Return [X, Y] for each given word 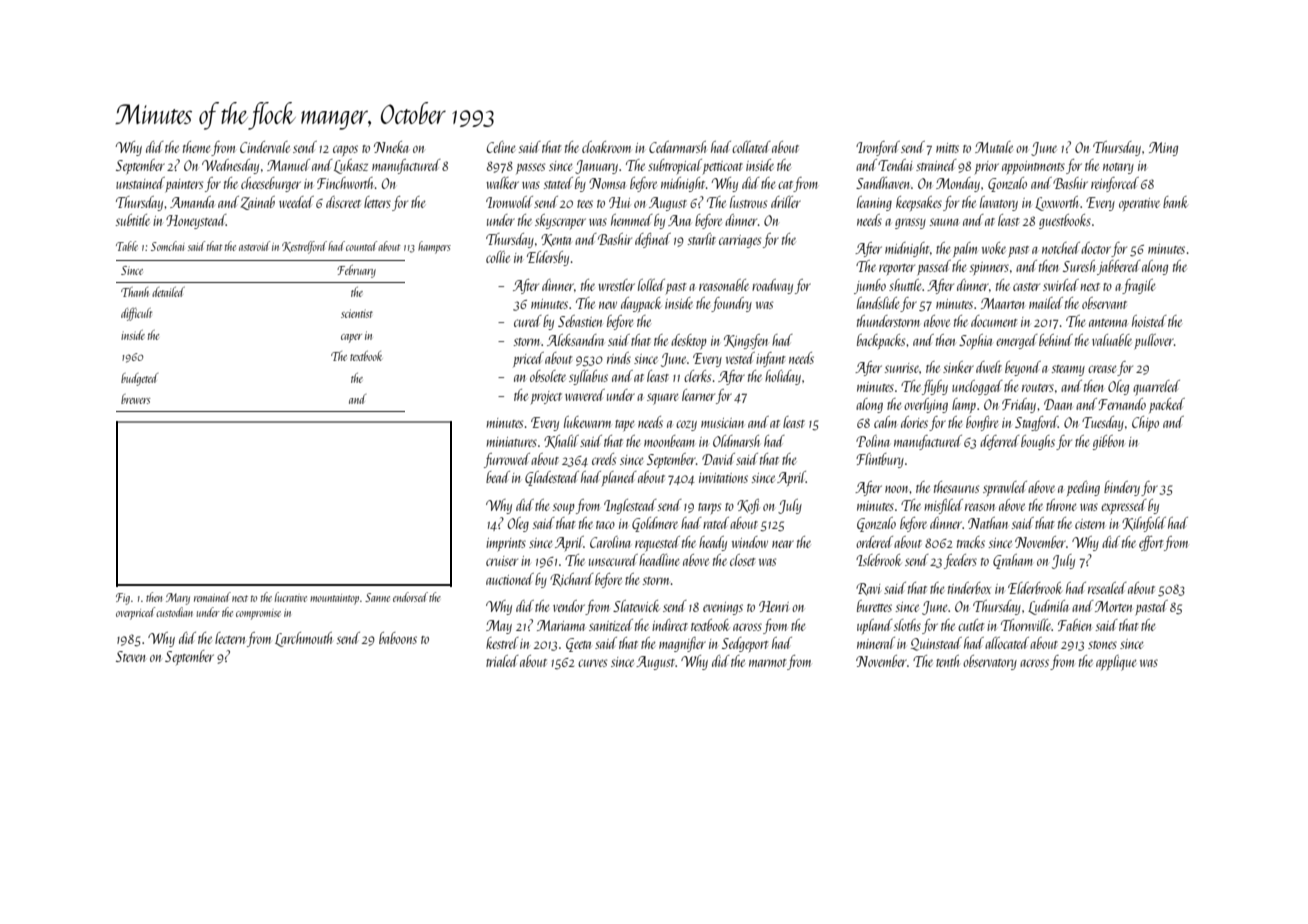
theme [196, 147]
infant [770, 359]
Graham [1013, 561]
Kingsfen [746, 341]
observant [1104, 303]
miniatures [511, 442]
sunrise [902, 368]
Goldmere [655, 524]
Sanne [377, 597]
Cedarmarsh [677, 147]
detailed [168, 292]
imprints [506, 544]
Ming [1163, 149]
